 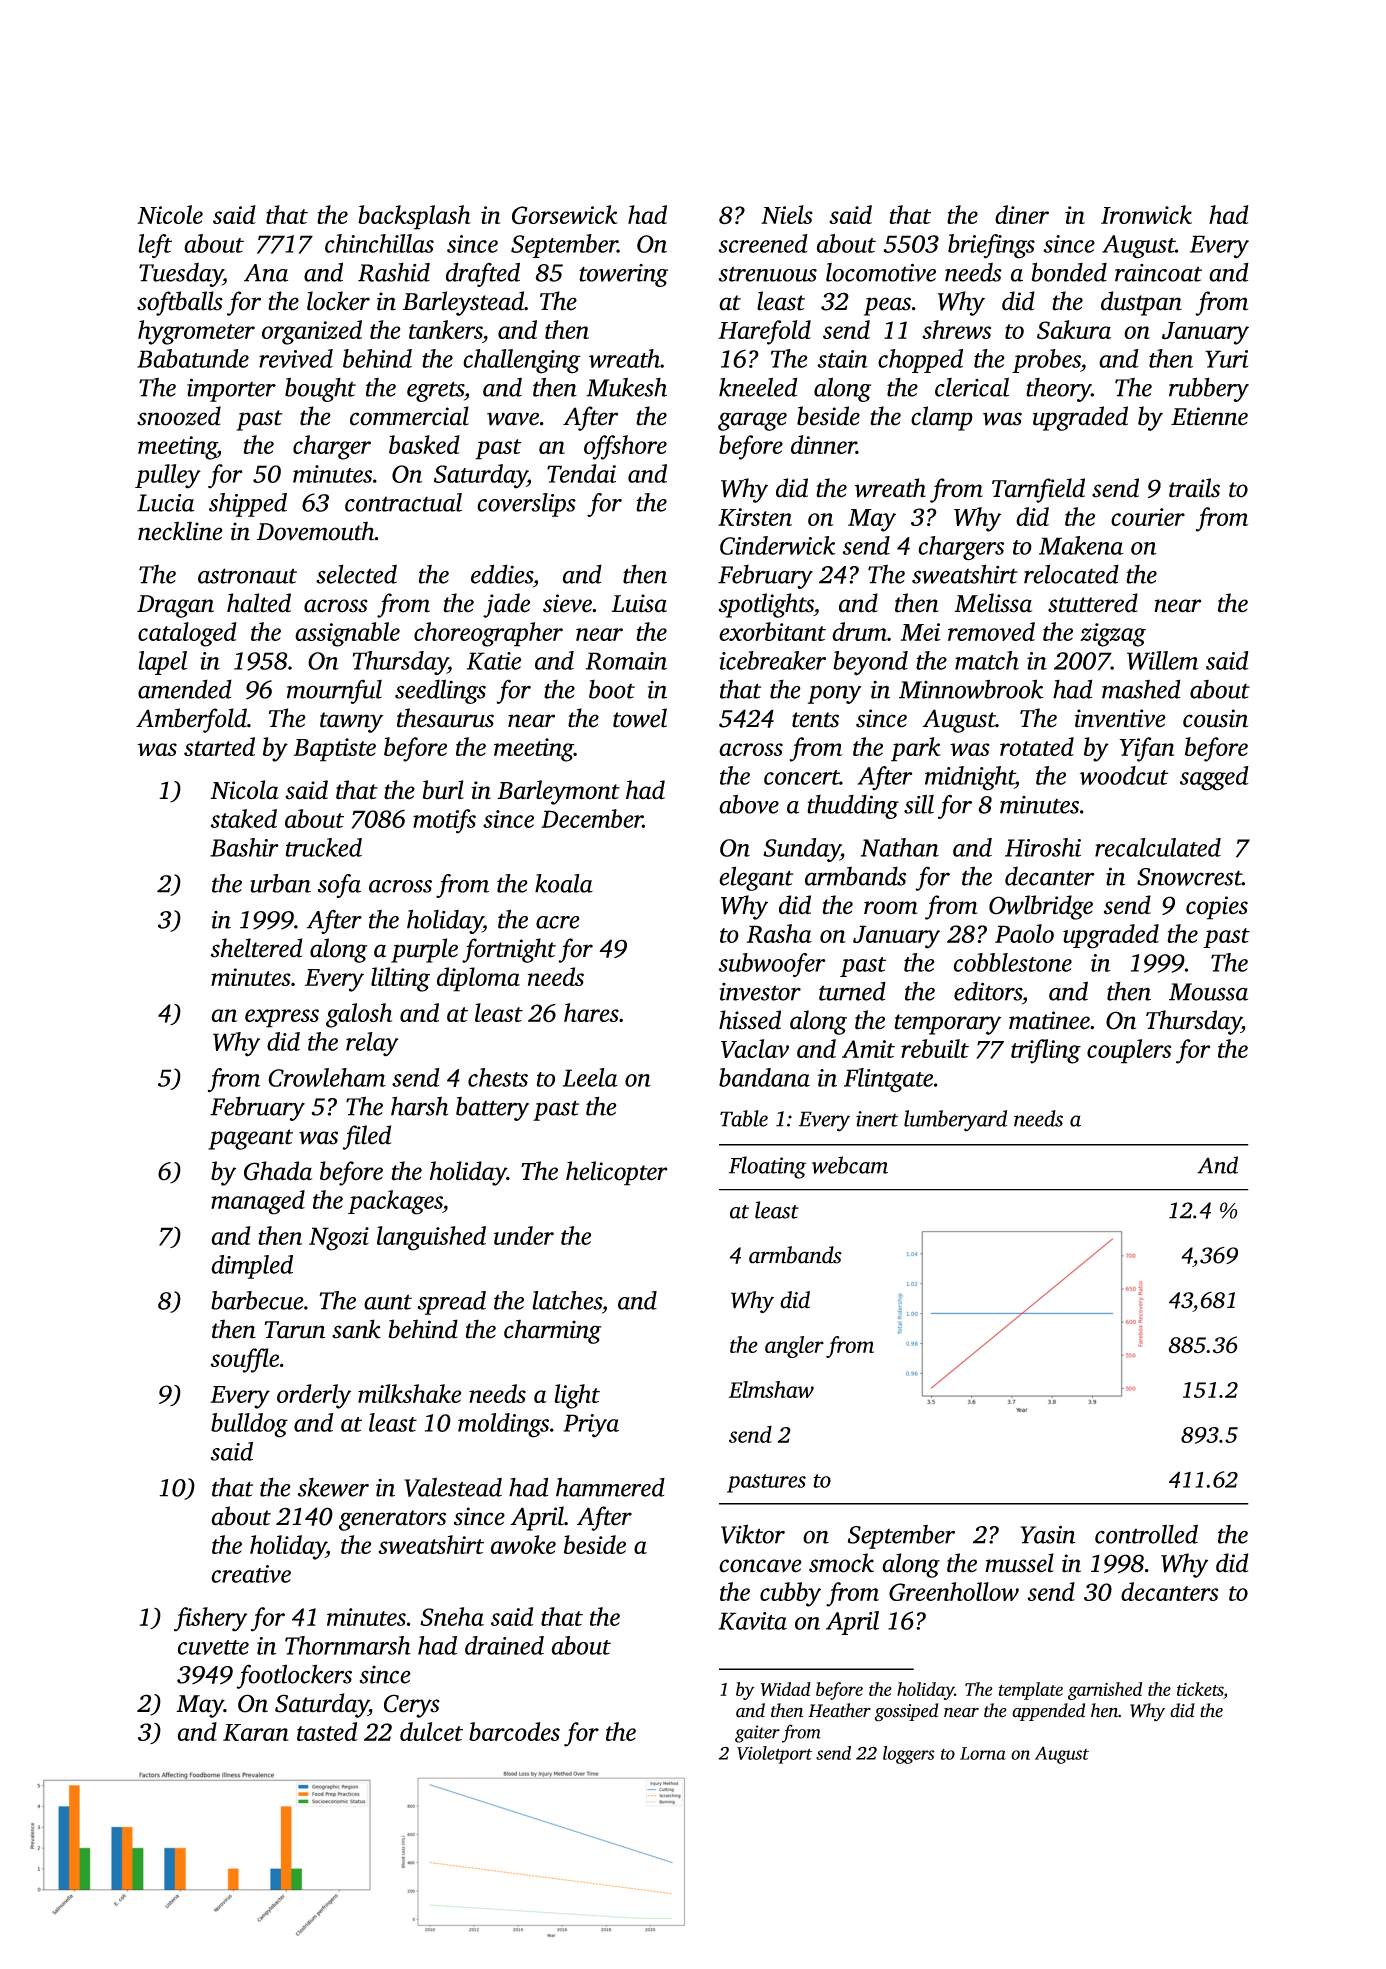 What do you see at coordinates (323, 847) in the page?
I see `trucked` at bounding box center [323, 847].
